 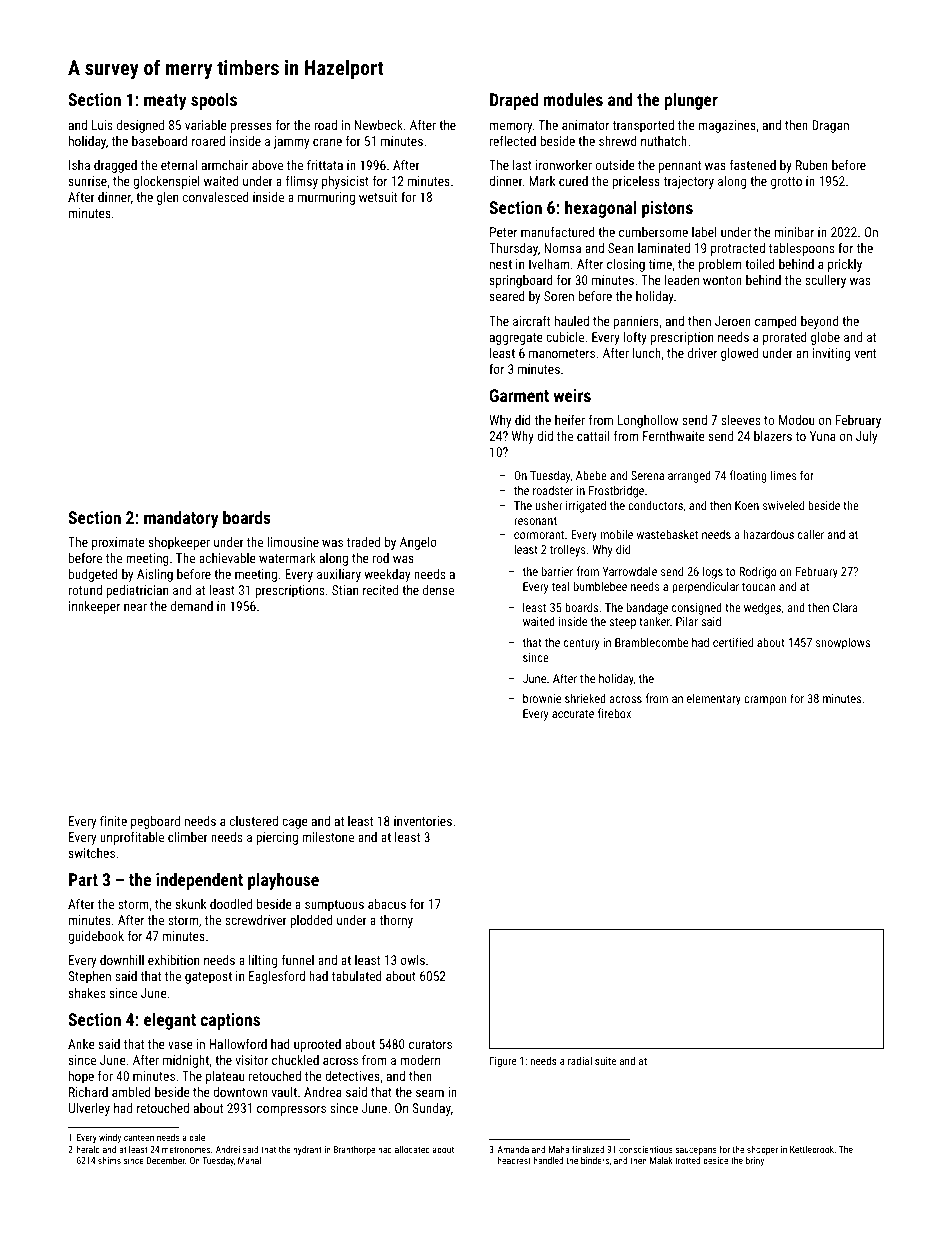 I want to click on meaty, so click(x=165, y=102).
